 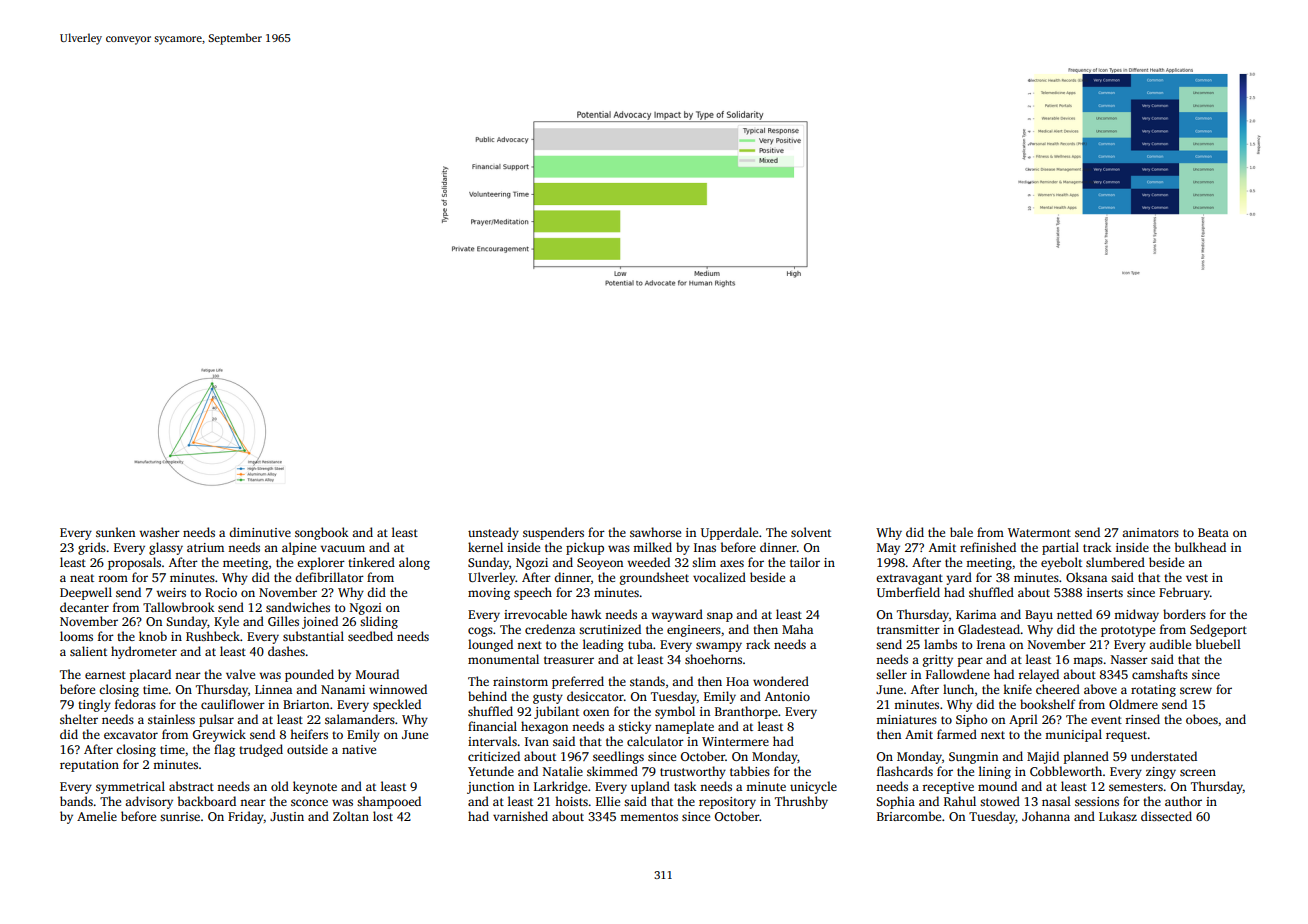 I want to click on dashes, so click(x=286, y=651).
